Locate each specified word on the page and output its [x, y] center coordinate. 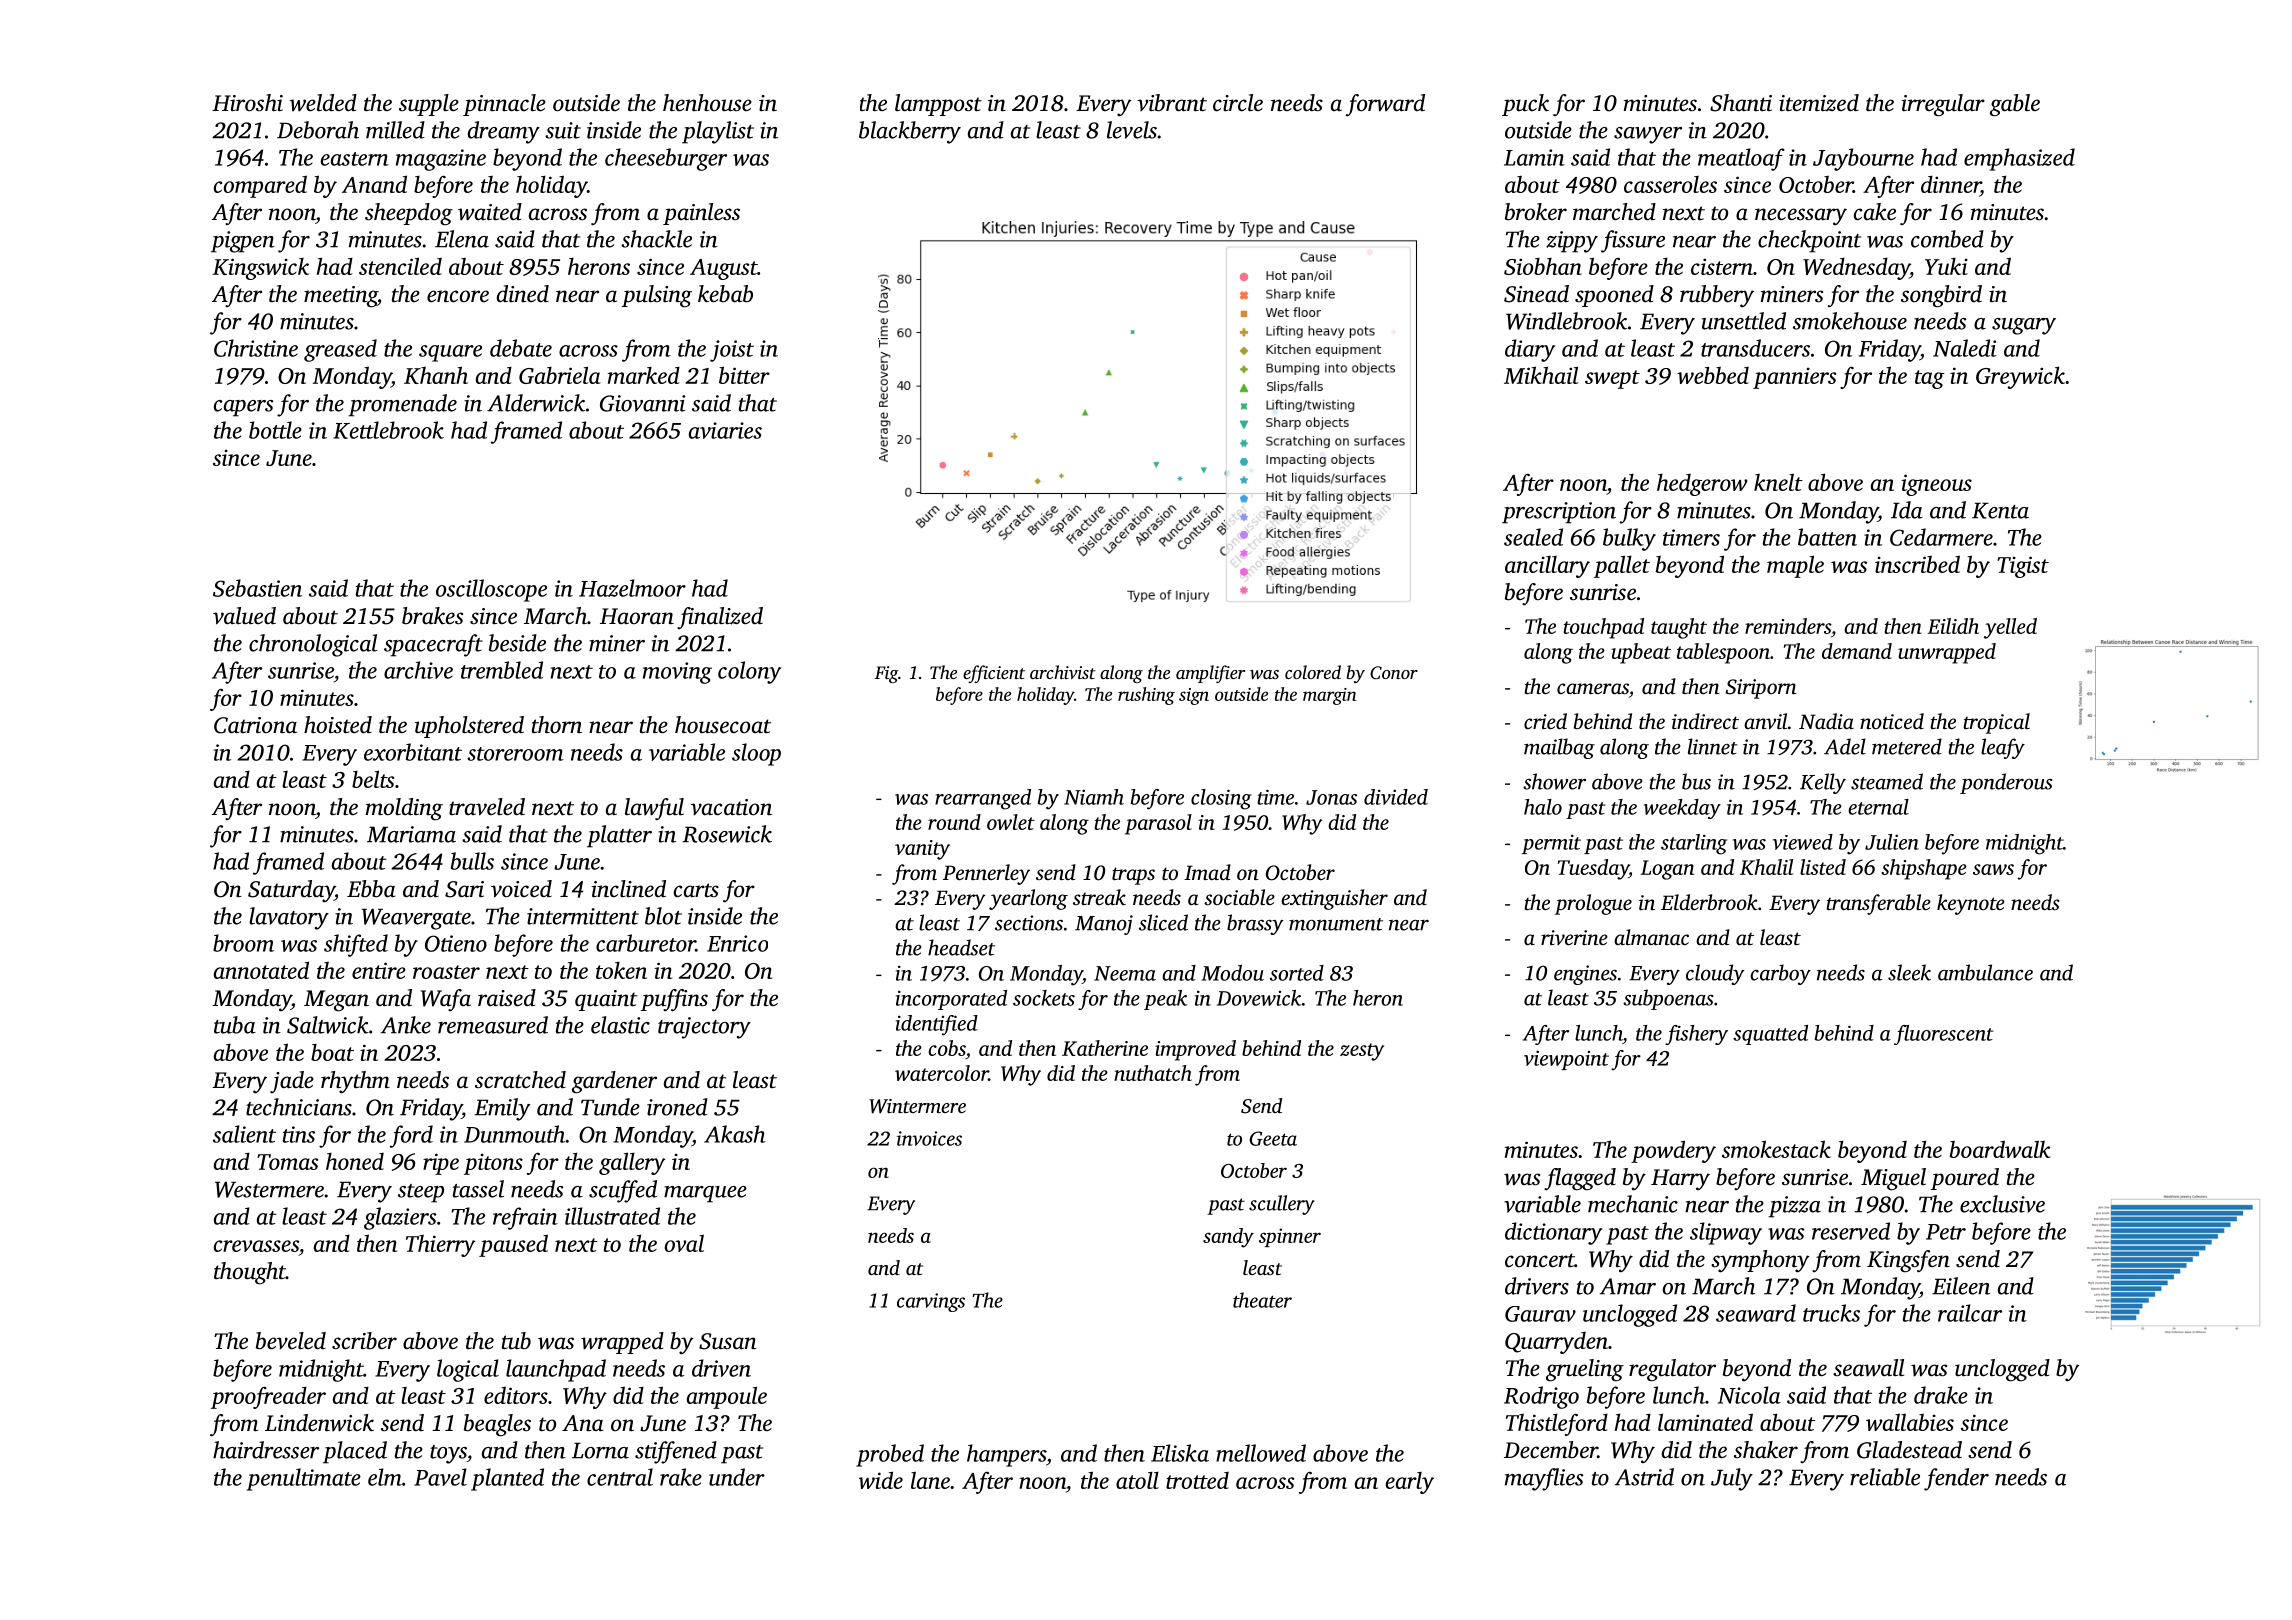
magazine [441, 160]
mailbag [1559, 748]
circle [1238, 103]
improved [1195, 1050]
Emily [502, 1109]
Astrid [1644, 1477]
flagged [1580, 1179]
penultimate [304, 1479]
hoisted [338, 725]
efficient [994, 674]
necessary [1801, 216]
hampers [1006, 1455]
